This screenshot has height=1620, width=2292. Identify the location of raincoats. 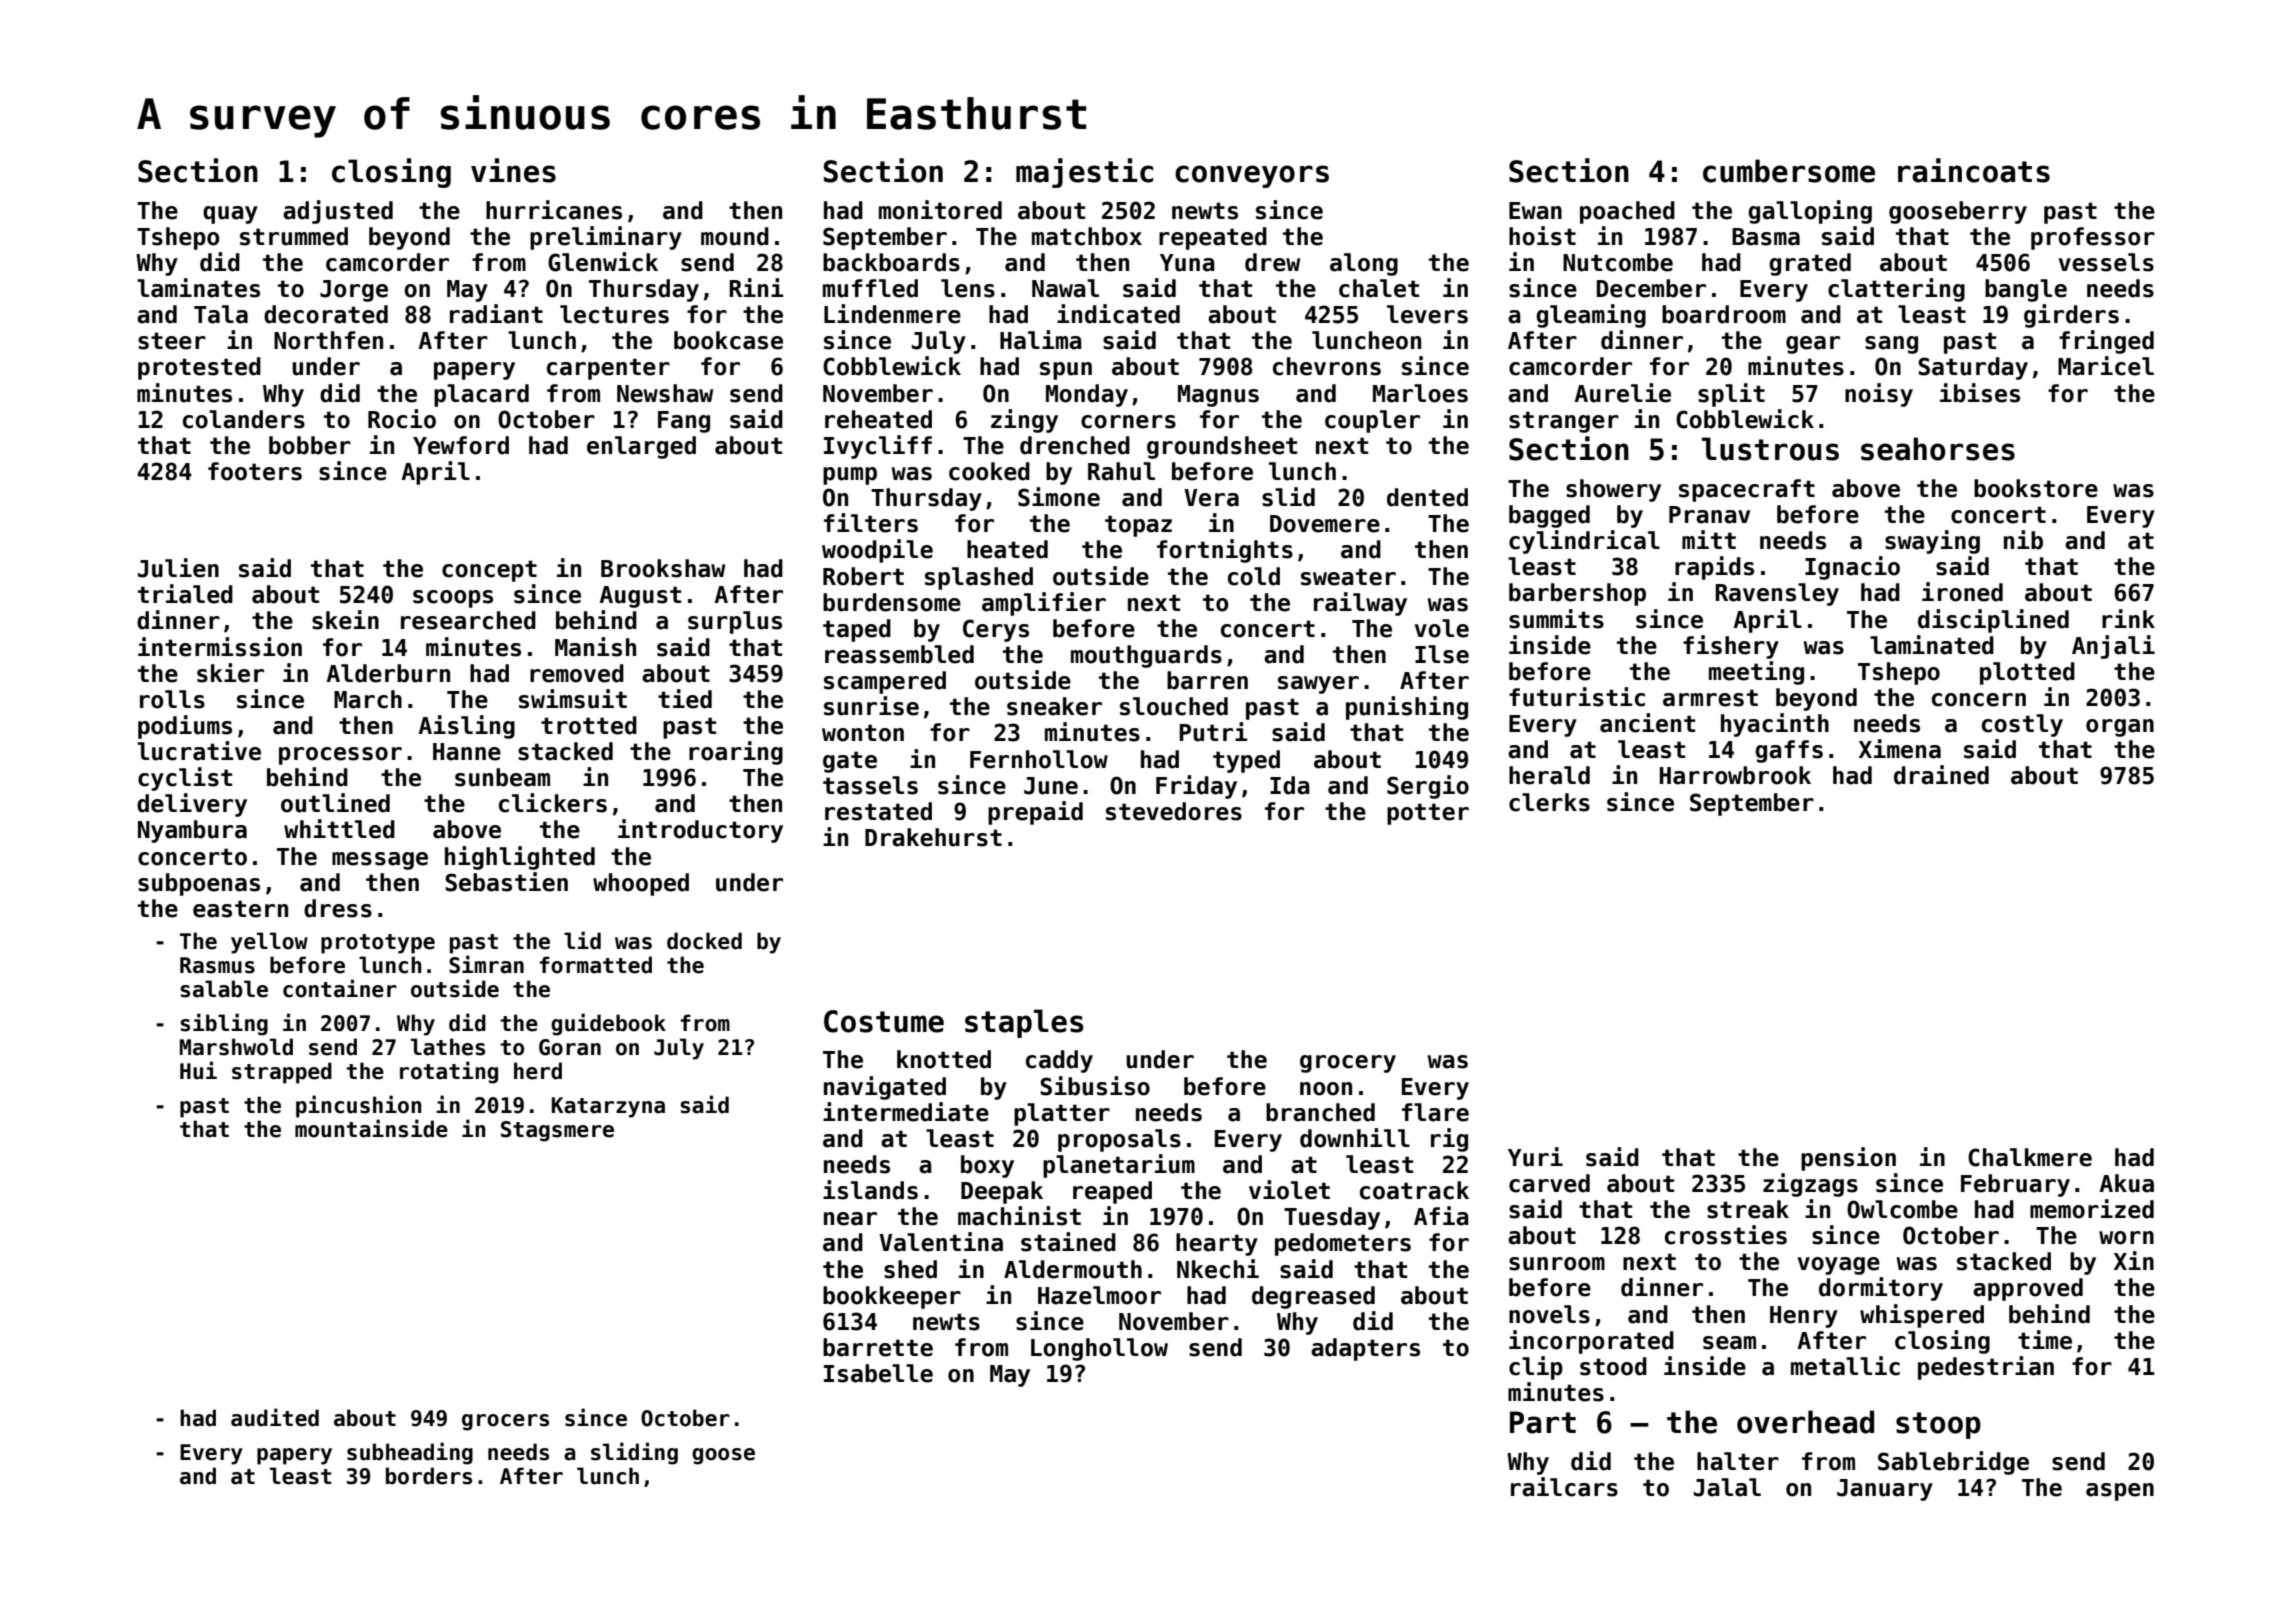
(1974, 170).
